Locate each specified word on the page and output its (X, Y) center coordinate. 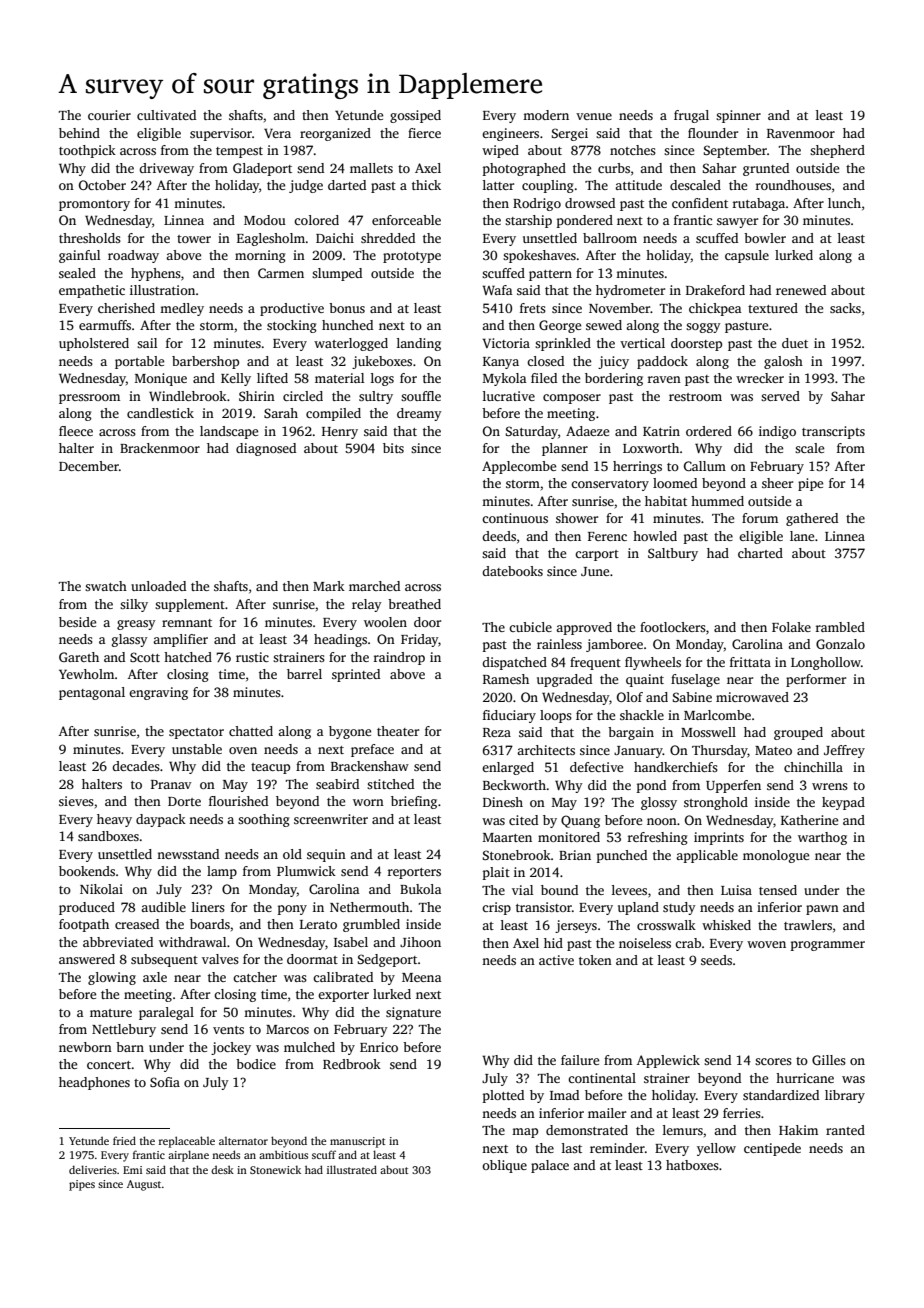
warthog (822, 838)
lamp (222, 872)
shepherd (837, 151)
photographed (524, 169)
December (89, 466)
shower (577, 518)
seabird (337, 784)
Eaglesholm (271, 239)
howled (655, 536)
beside (77, 622)
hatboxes (692, 1165)
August (144, 1185)
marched (374, 586)
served (780, 396)
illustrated (352, 1169)
